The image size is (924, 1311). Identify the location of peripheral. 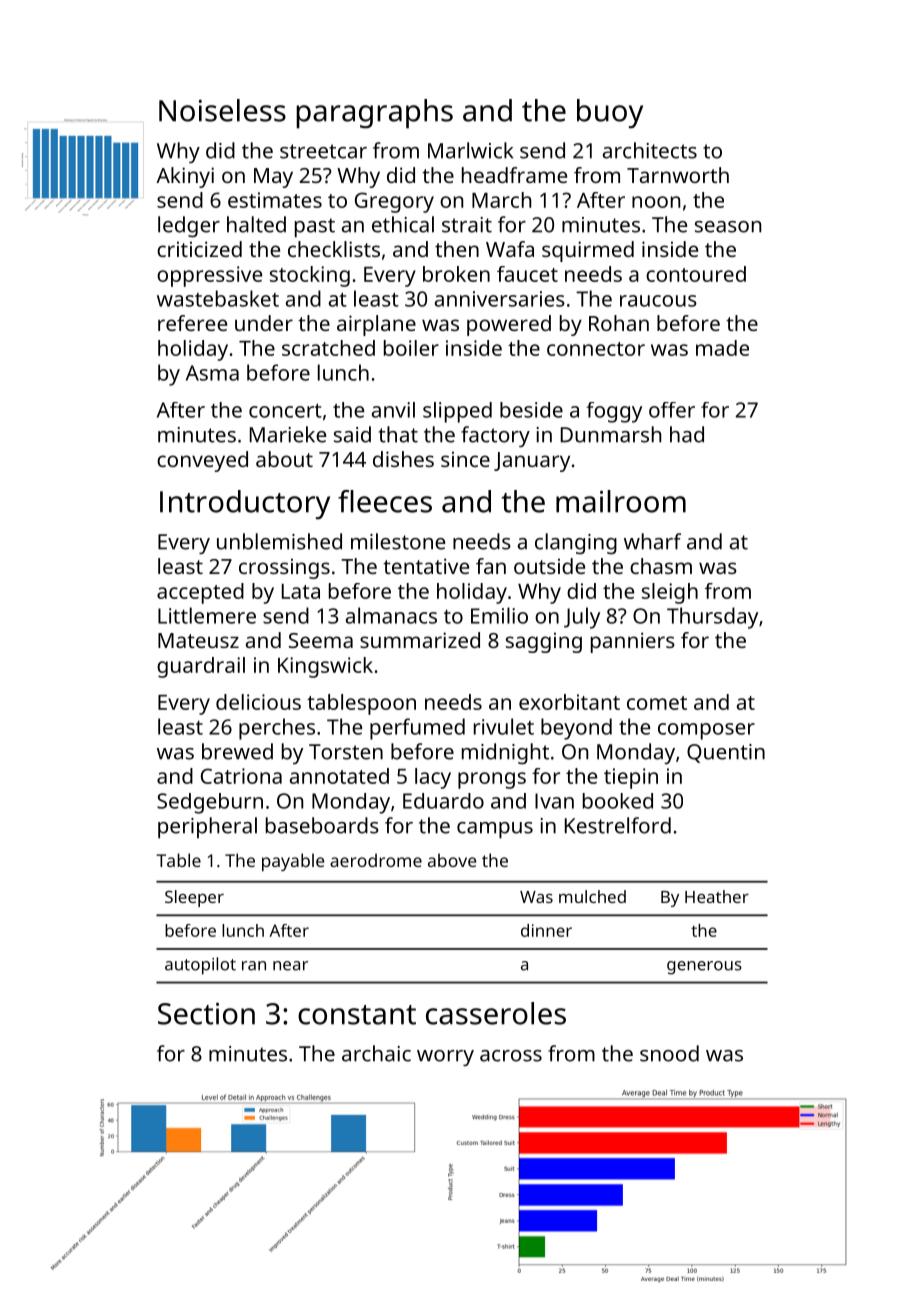
(207, 828).
